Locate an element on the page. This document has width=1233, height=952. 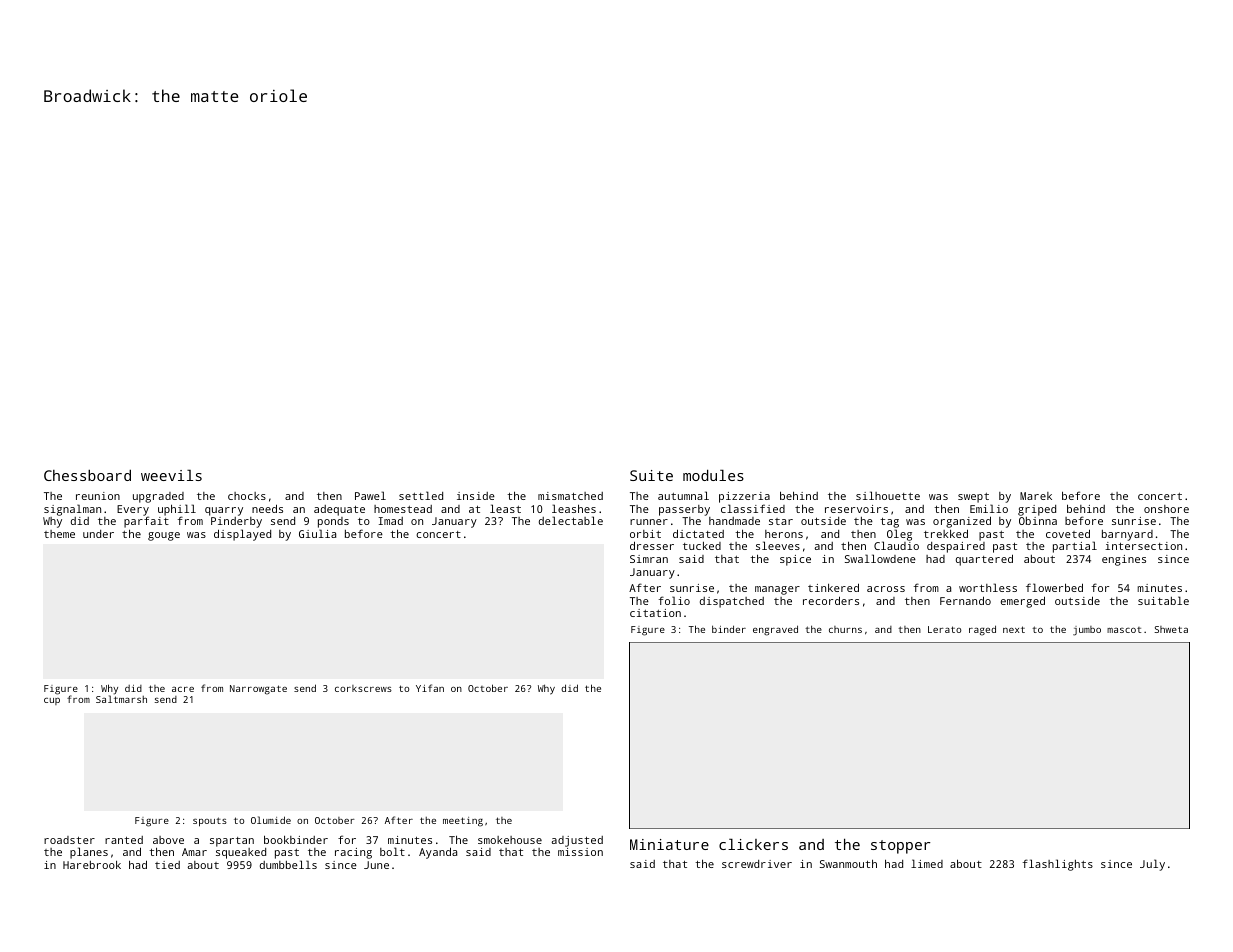
spouts is located at coordinates (210, 822).
